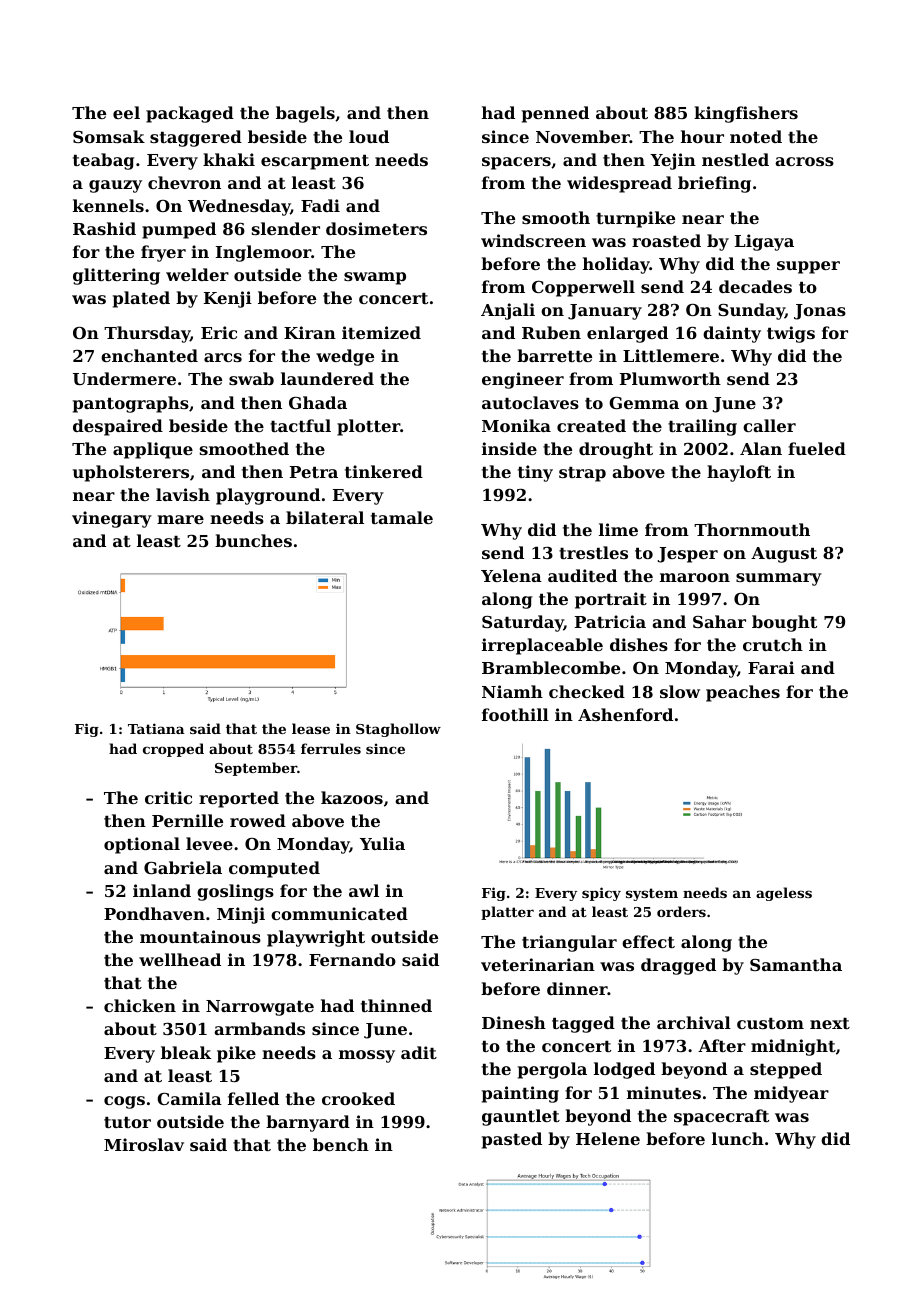 The width and height of the document is (924, 1311). What do you see at coordinates (791, 1094) in the document?
I see `midyear` at bounding box center [791, 1094].
